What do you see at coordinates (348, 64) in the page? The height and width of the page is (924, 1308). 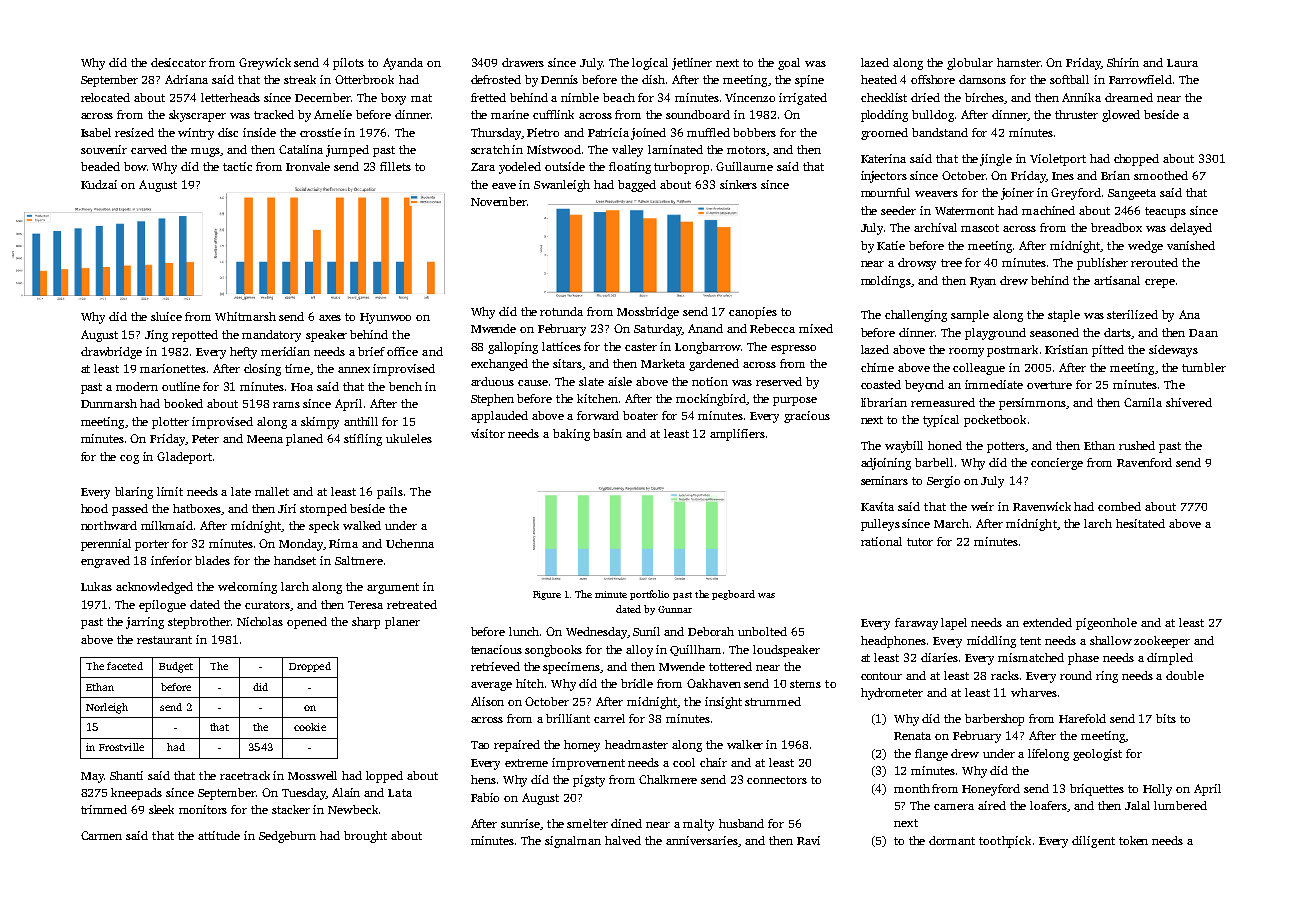 I see `pilots` at bounding box center [348, 64].
